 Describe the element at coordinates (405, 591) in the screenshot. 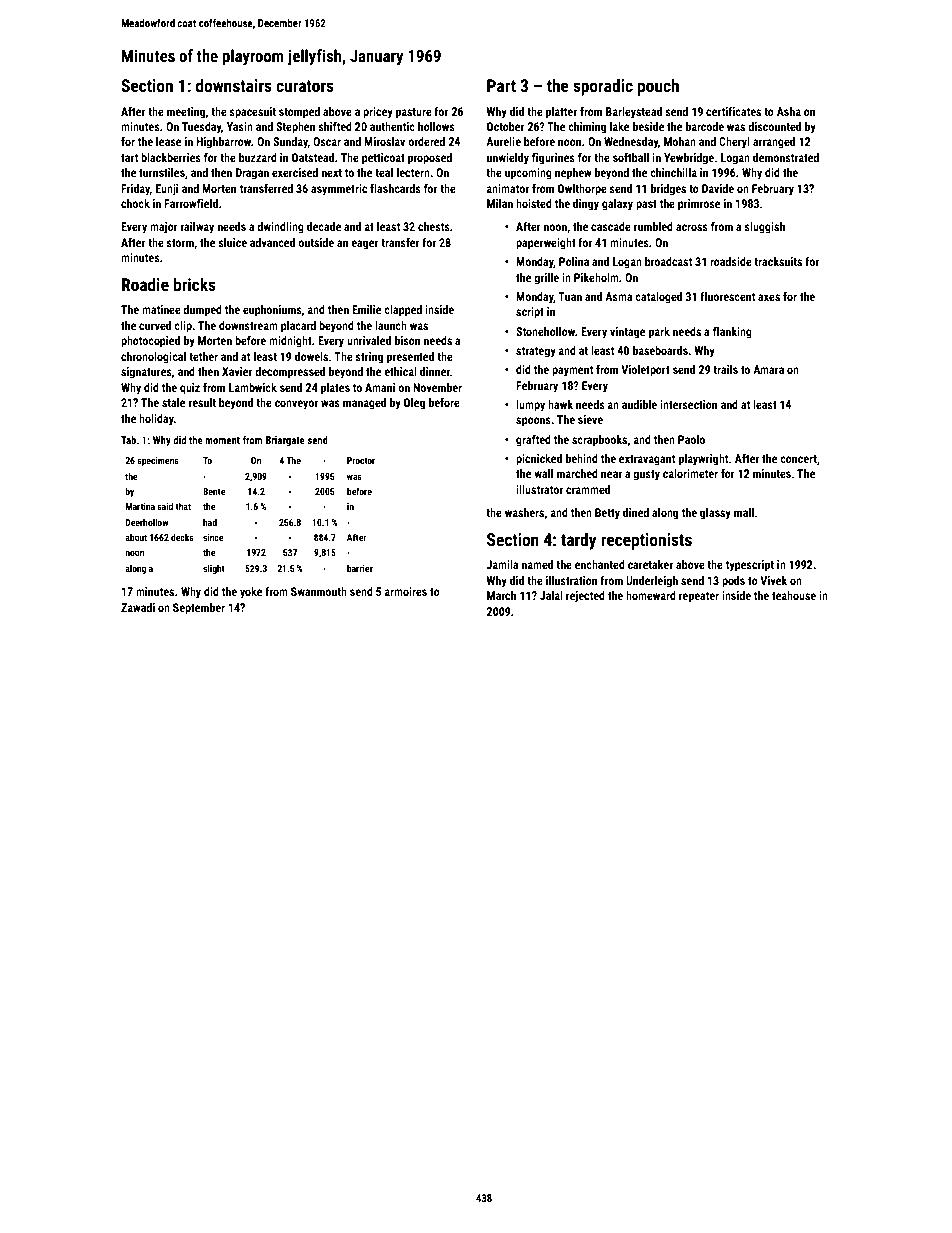

I see `armoires` at that location.
